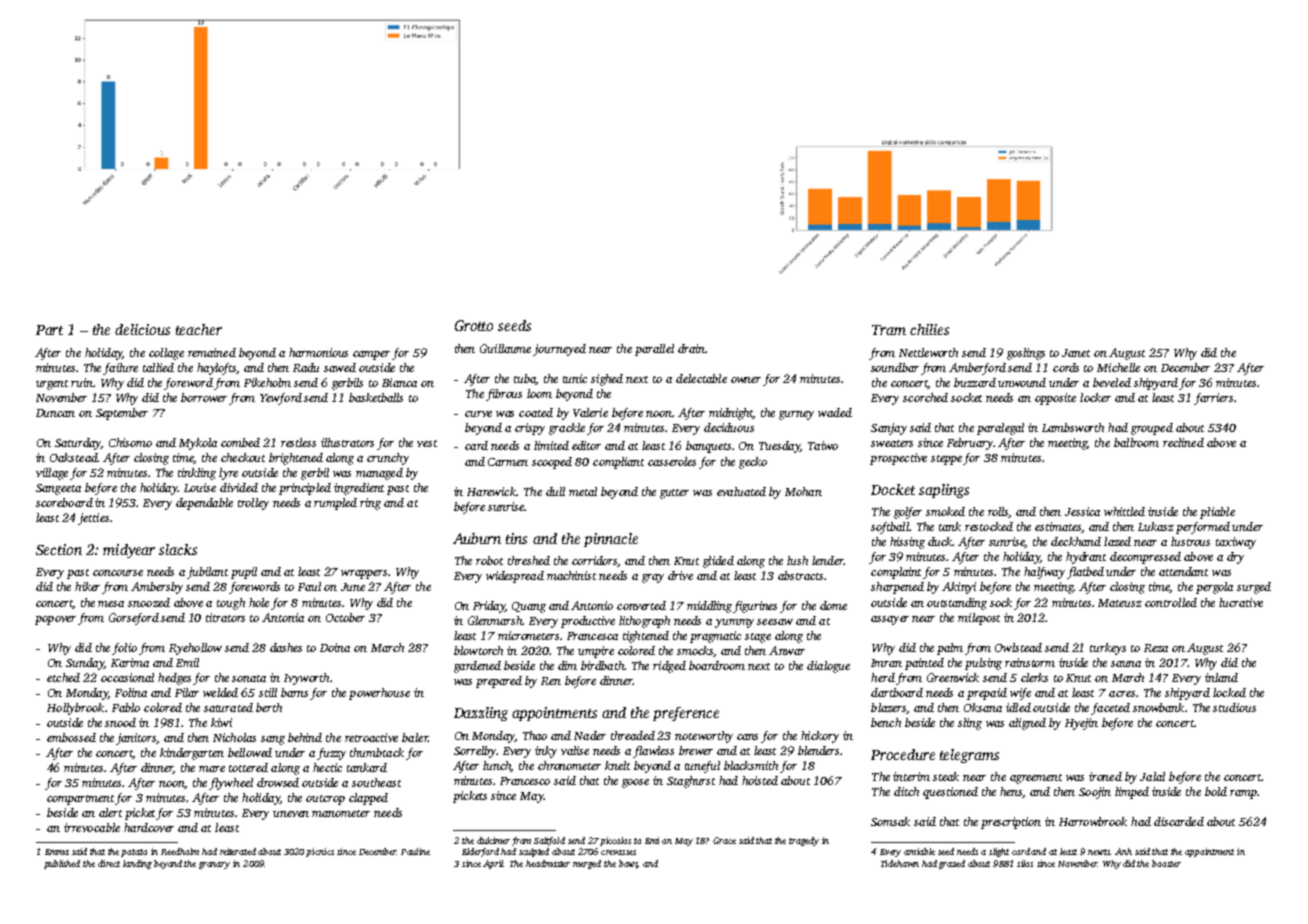 The height and width of the image is (924, 1308). Describe the element at coordinates (178, 549) in the image. I see `slacks` at that location.
